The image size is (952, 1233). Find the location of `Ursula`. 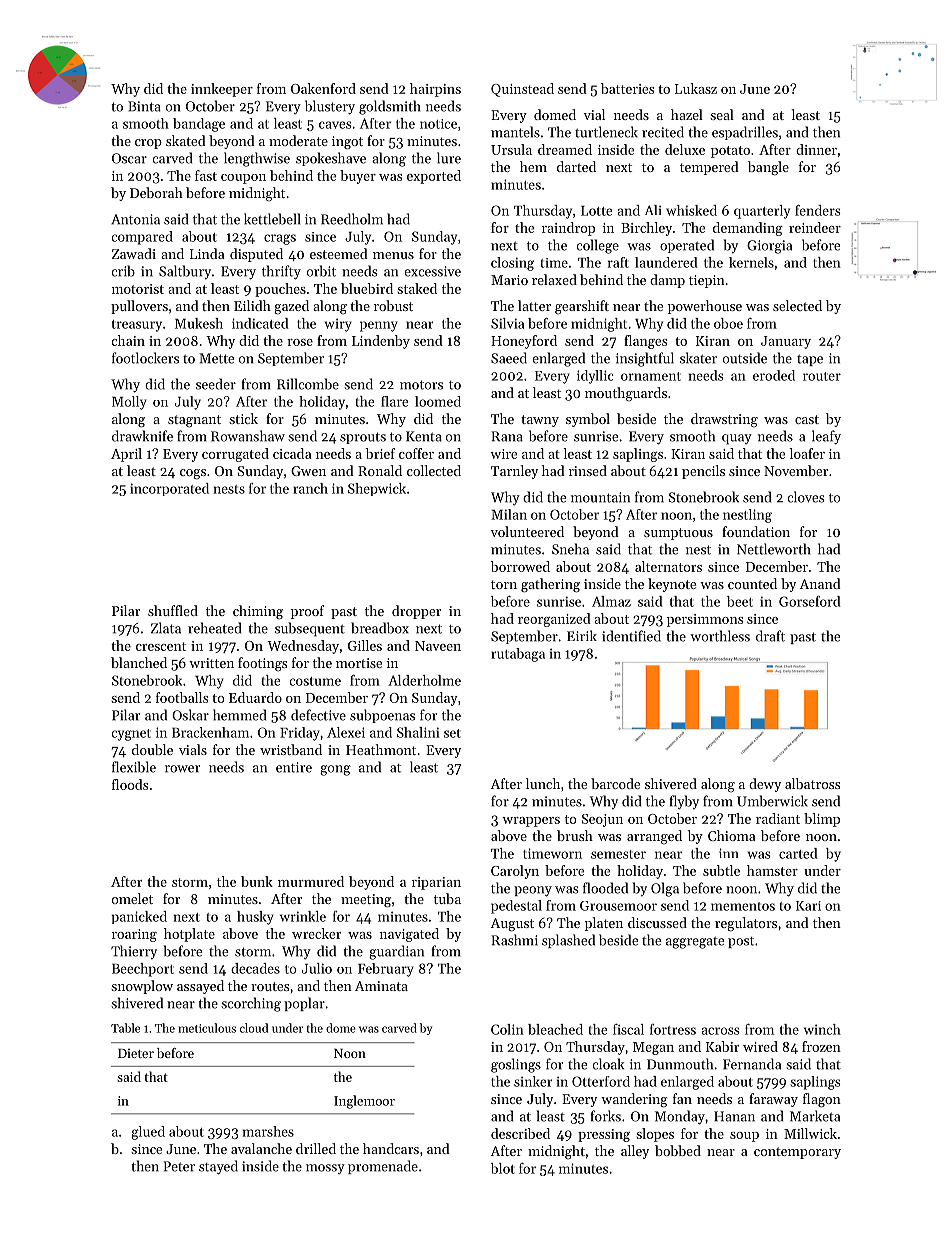

Ursula is located at coordinates (511, 149).
